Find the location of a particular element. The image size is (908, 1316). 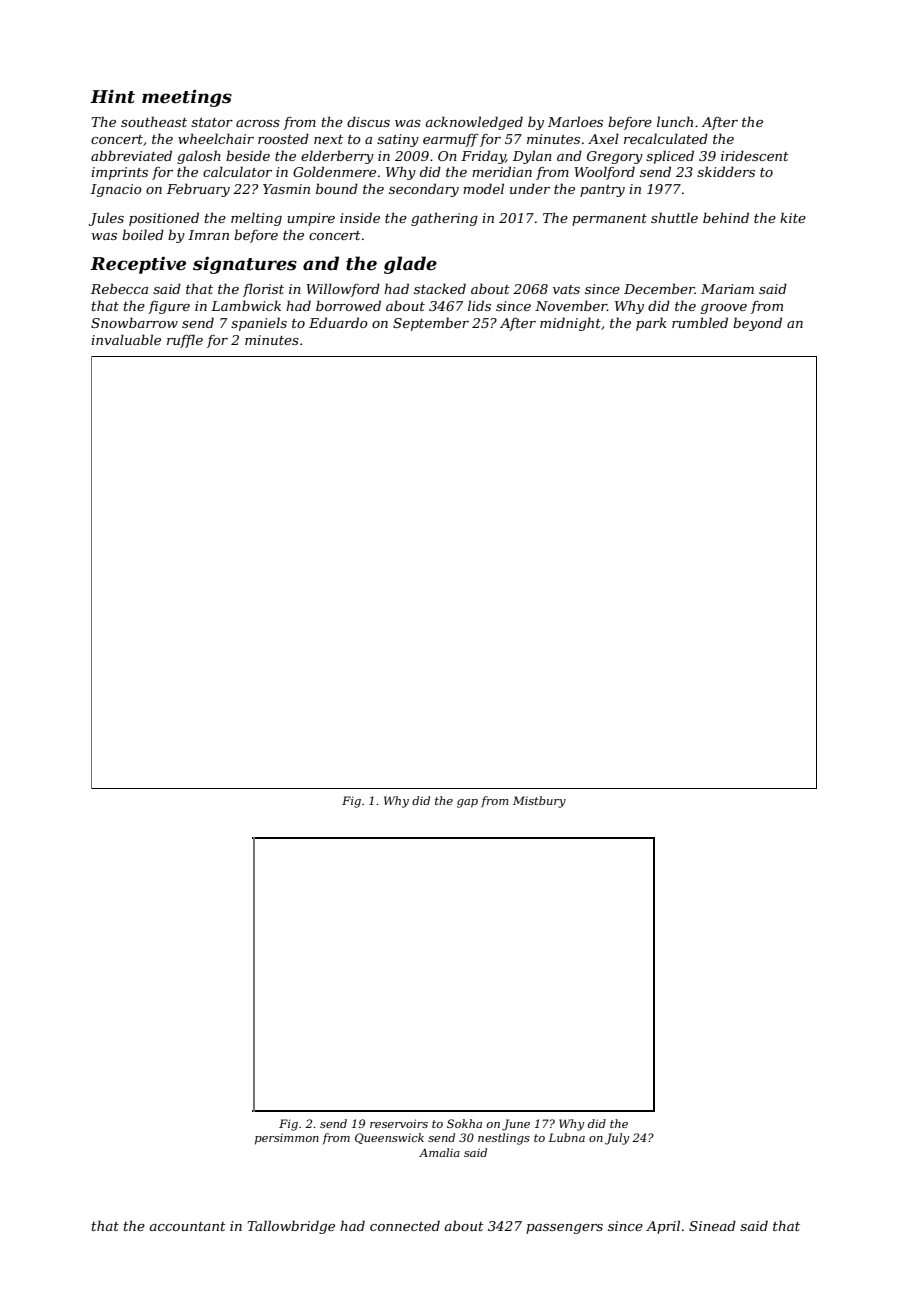

borrowed is located at coordinates (348, 305).
